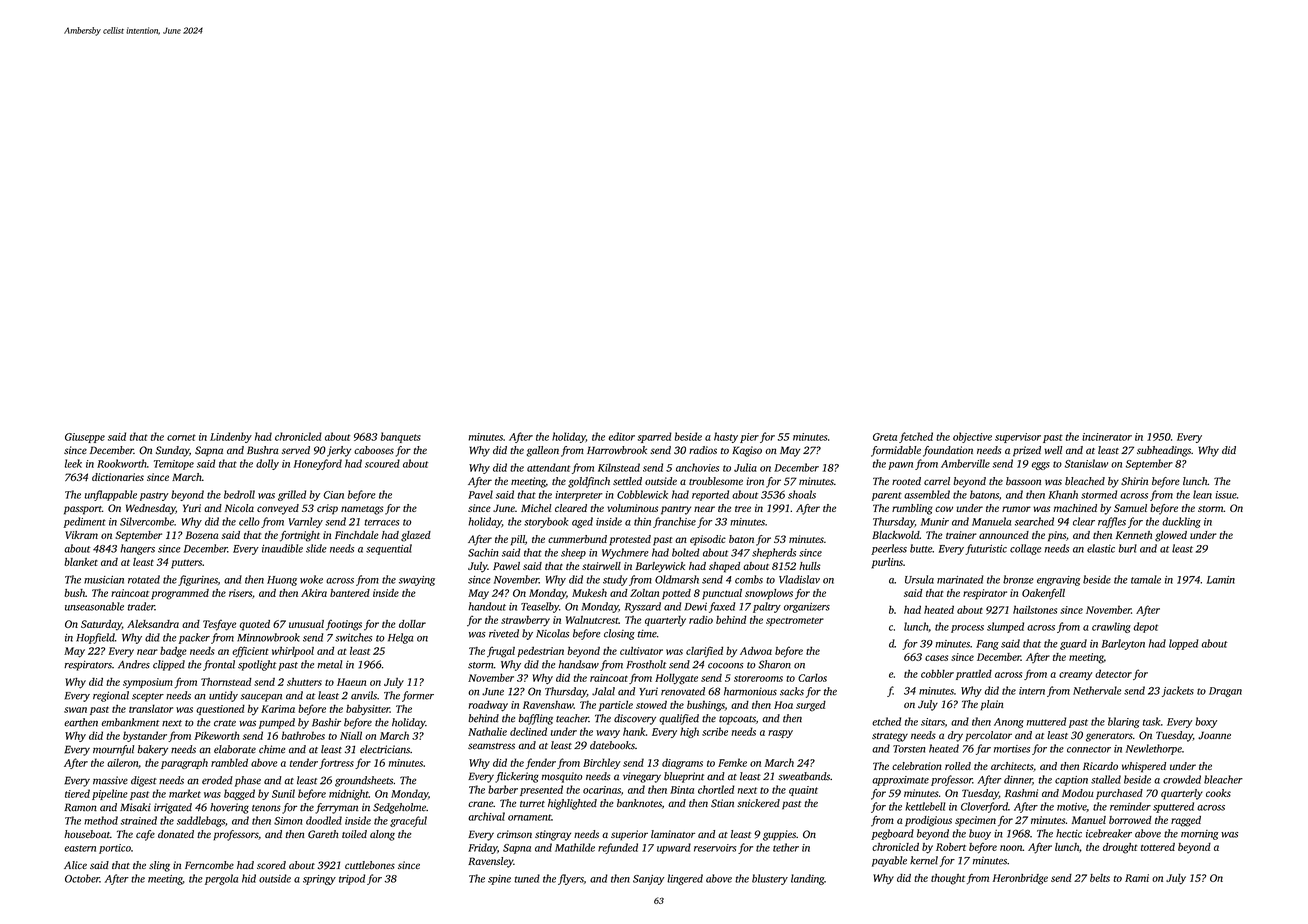  Describe the element at coordinates (622, 436) in the page. I see `editor` at that location.
